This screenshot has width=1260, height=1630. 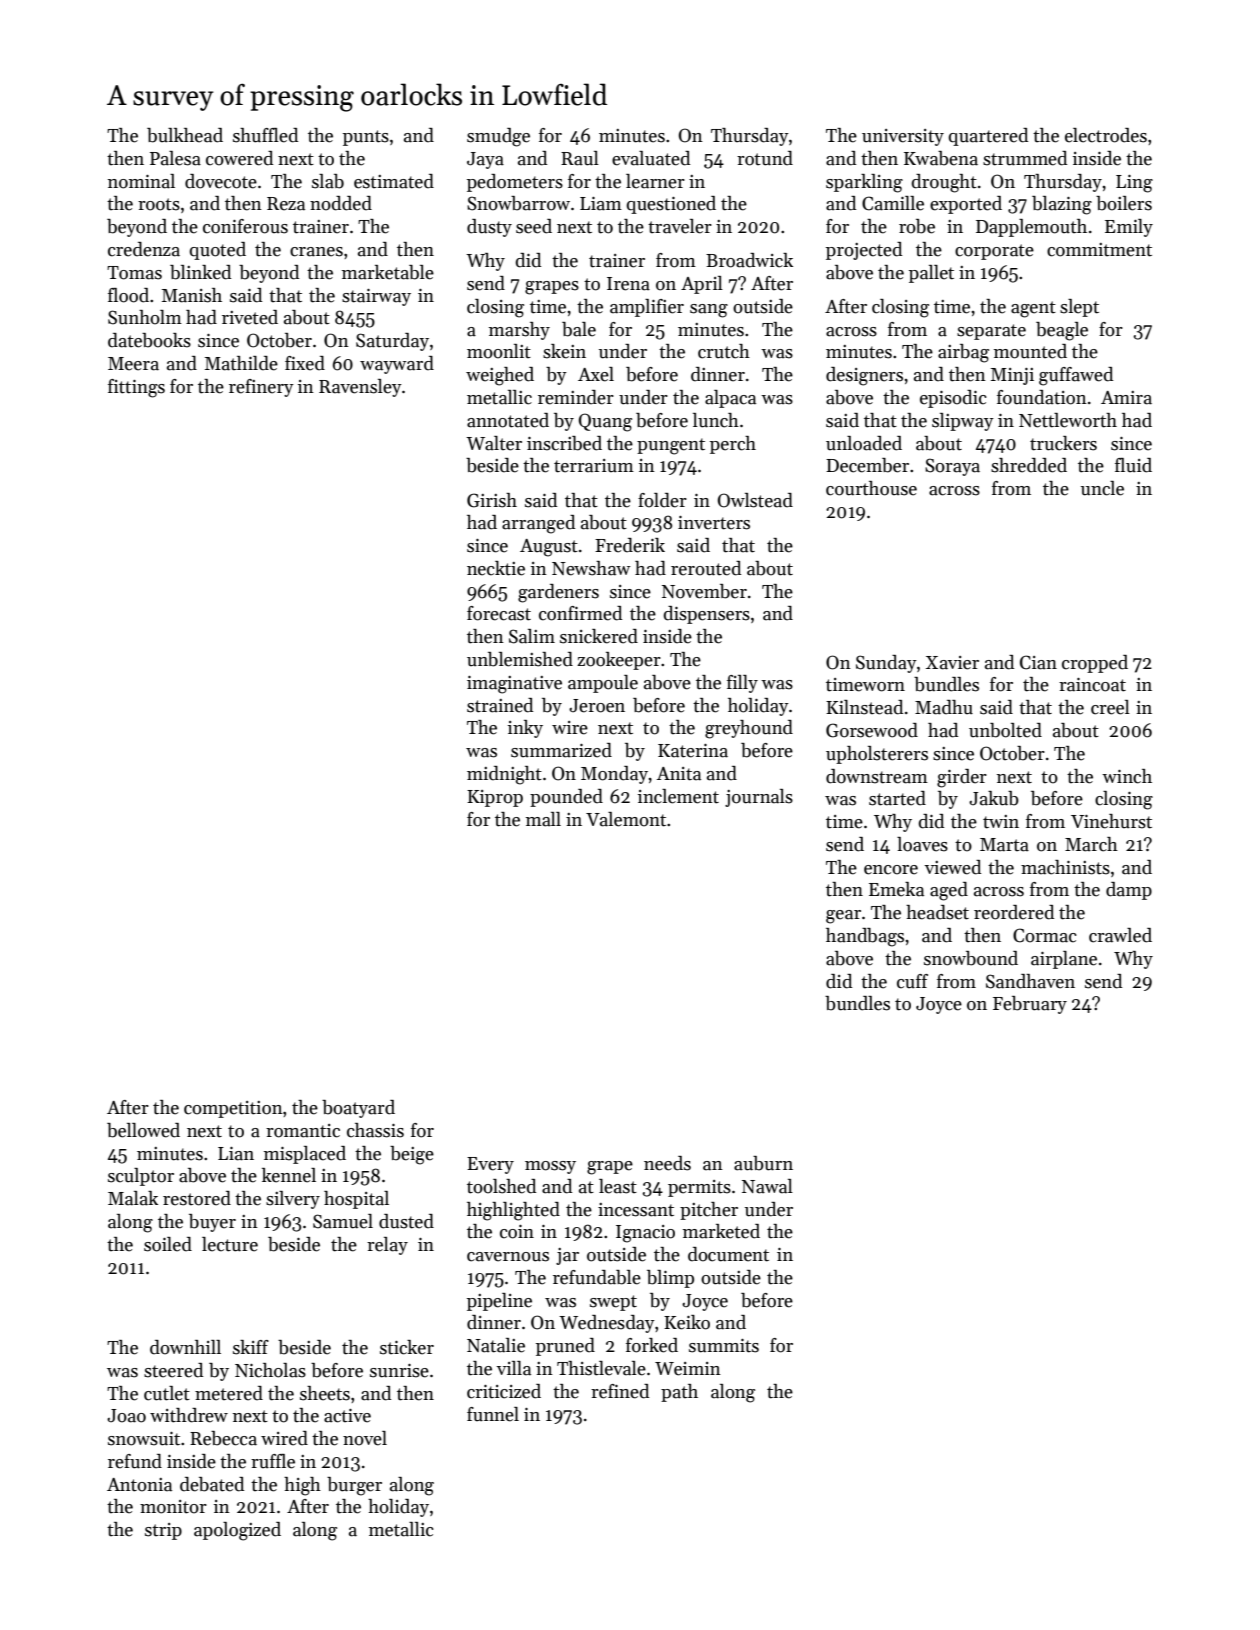 I want to click on fittings, so click(x=136, y=388).
